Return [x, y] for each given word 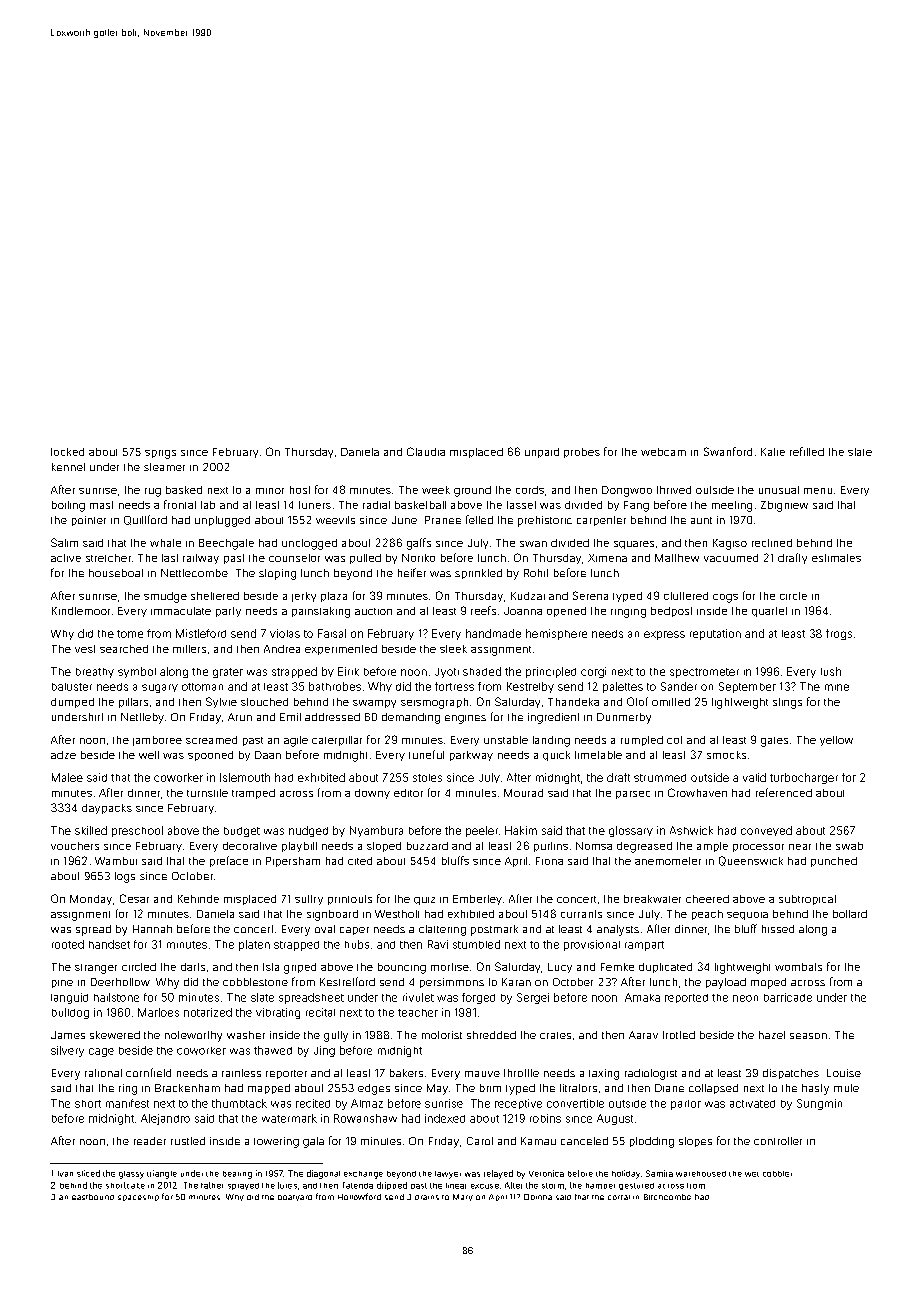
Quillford [145, 520]
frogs [839, 634]
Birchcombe [667, 1197]
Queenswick [751, 861]
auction [373, 611]
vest [85, 649]
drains [427, 1197]
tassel [521, 505]
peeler [482, 831]
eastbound [93, 1197]
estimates [836, 558]
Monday [91, 900]
